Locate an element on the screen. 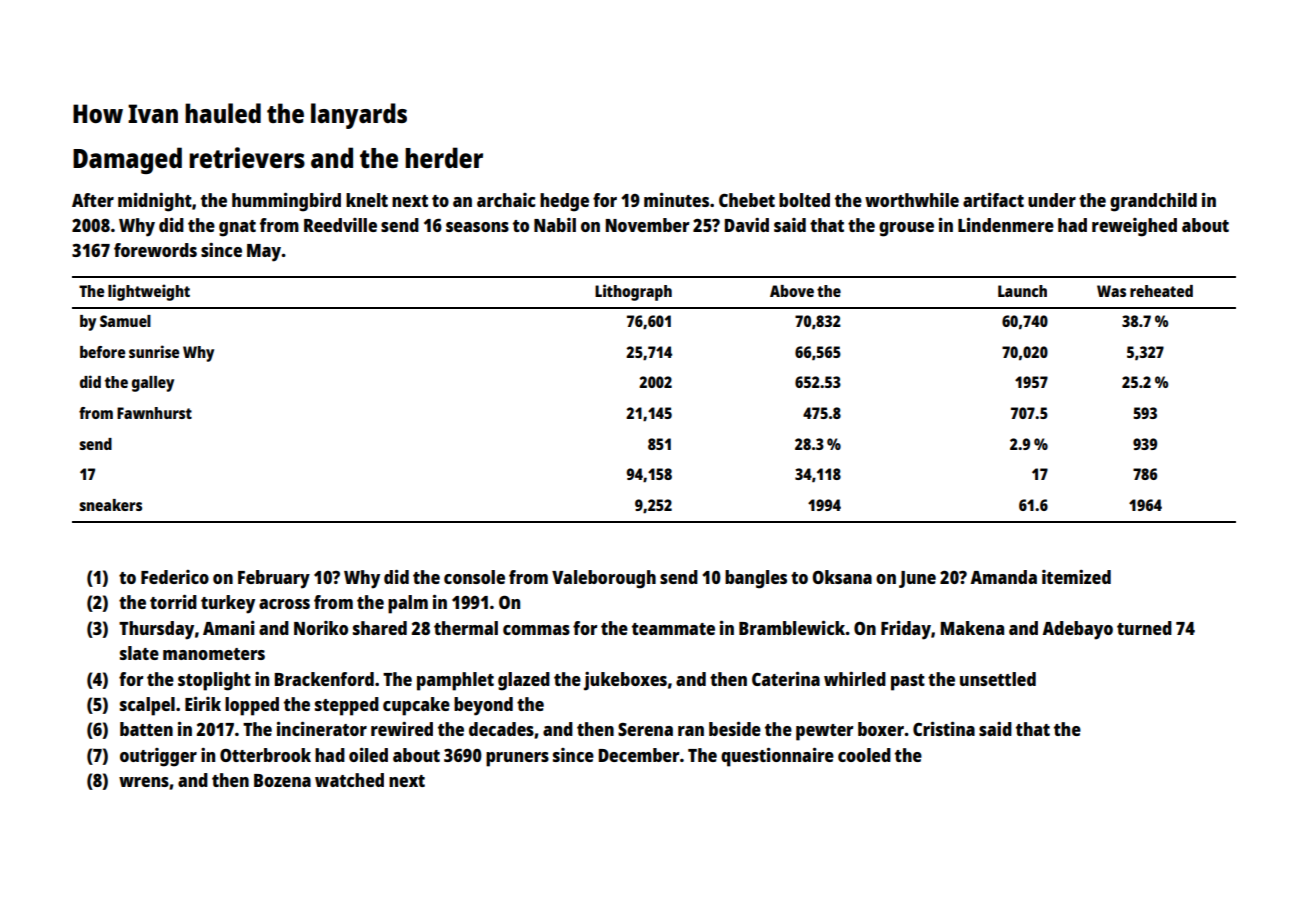 This screenshot has height=924, width=1308. watched is located at coordinates (349, 780).
